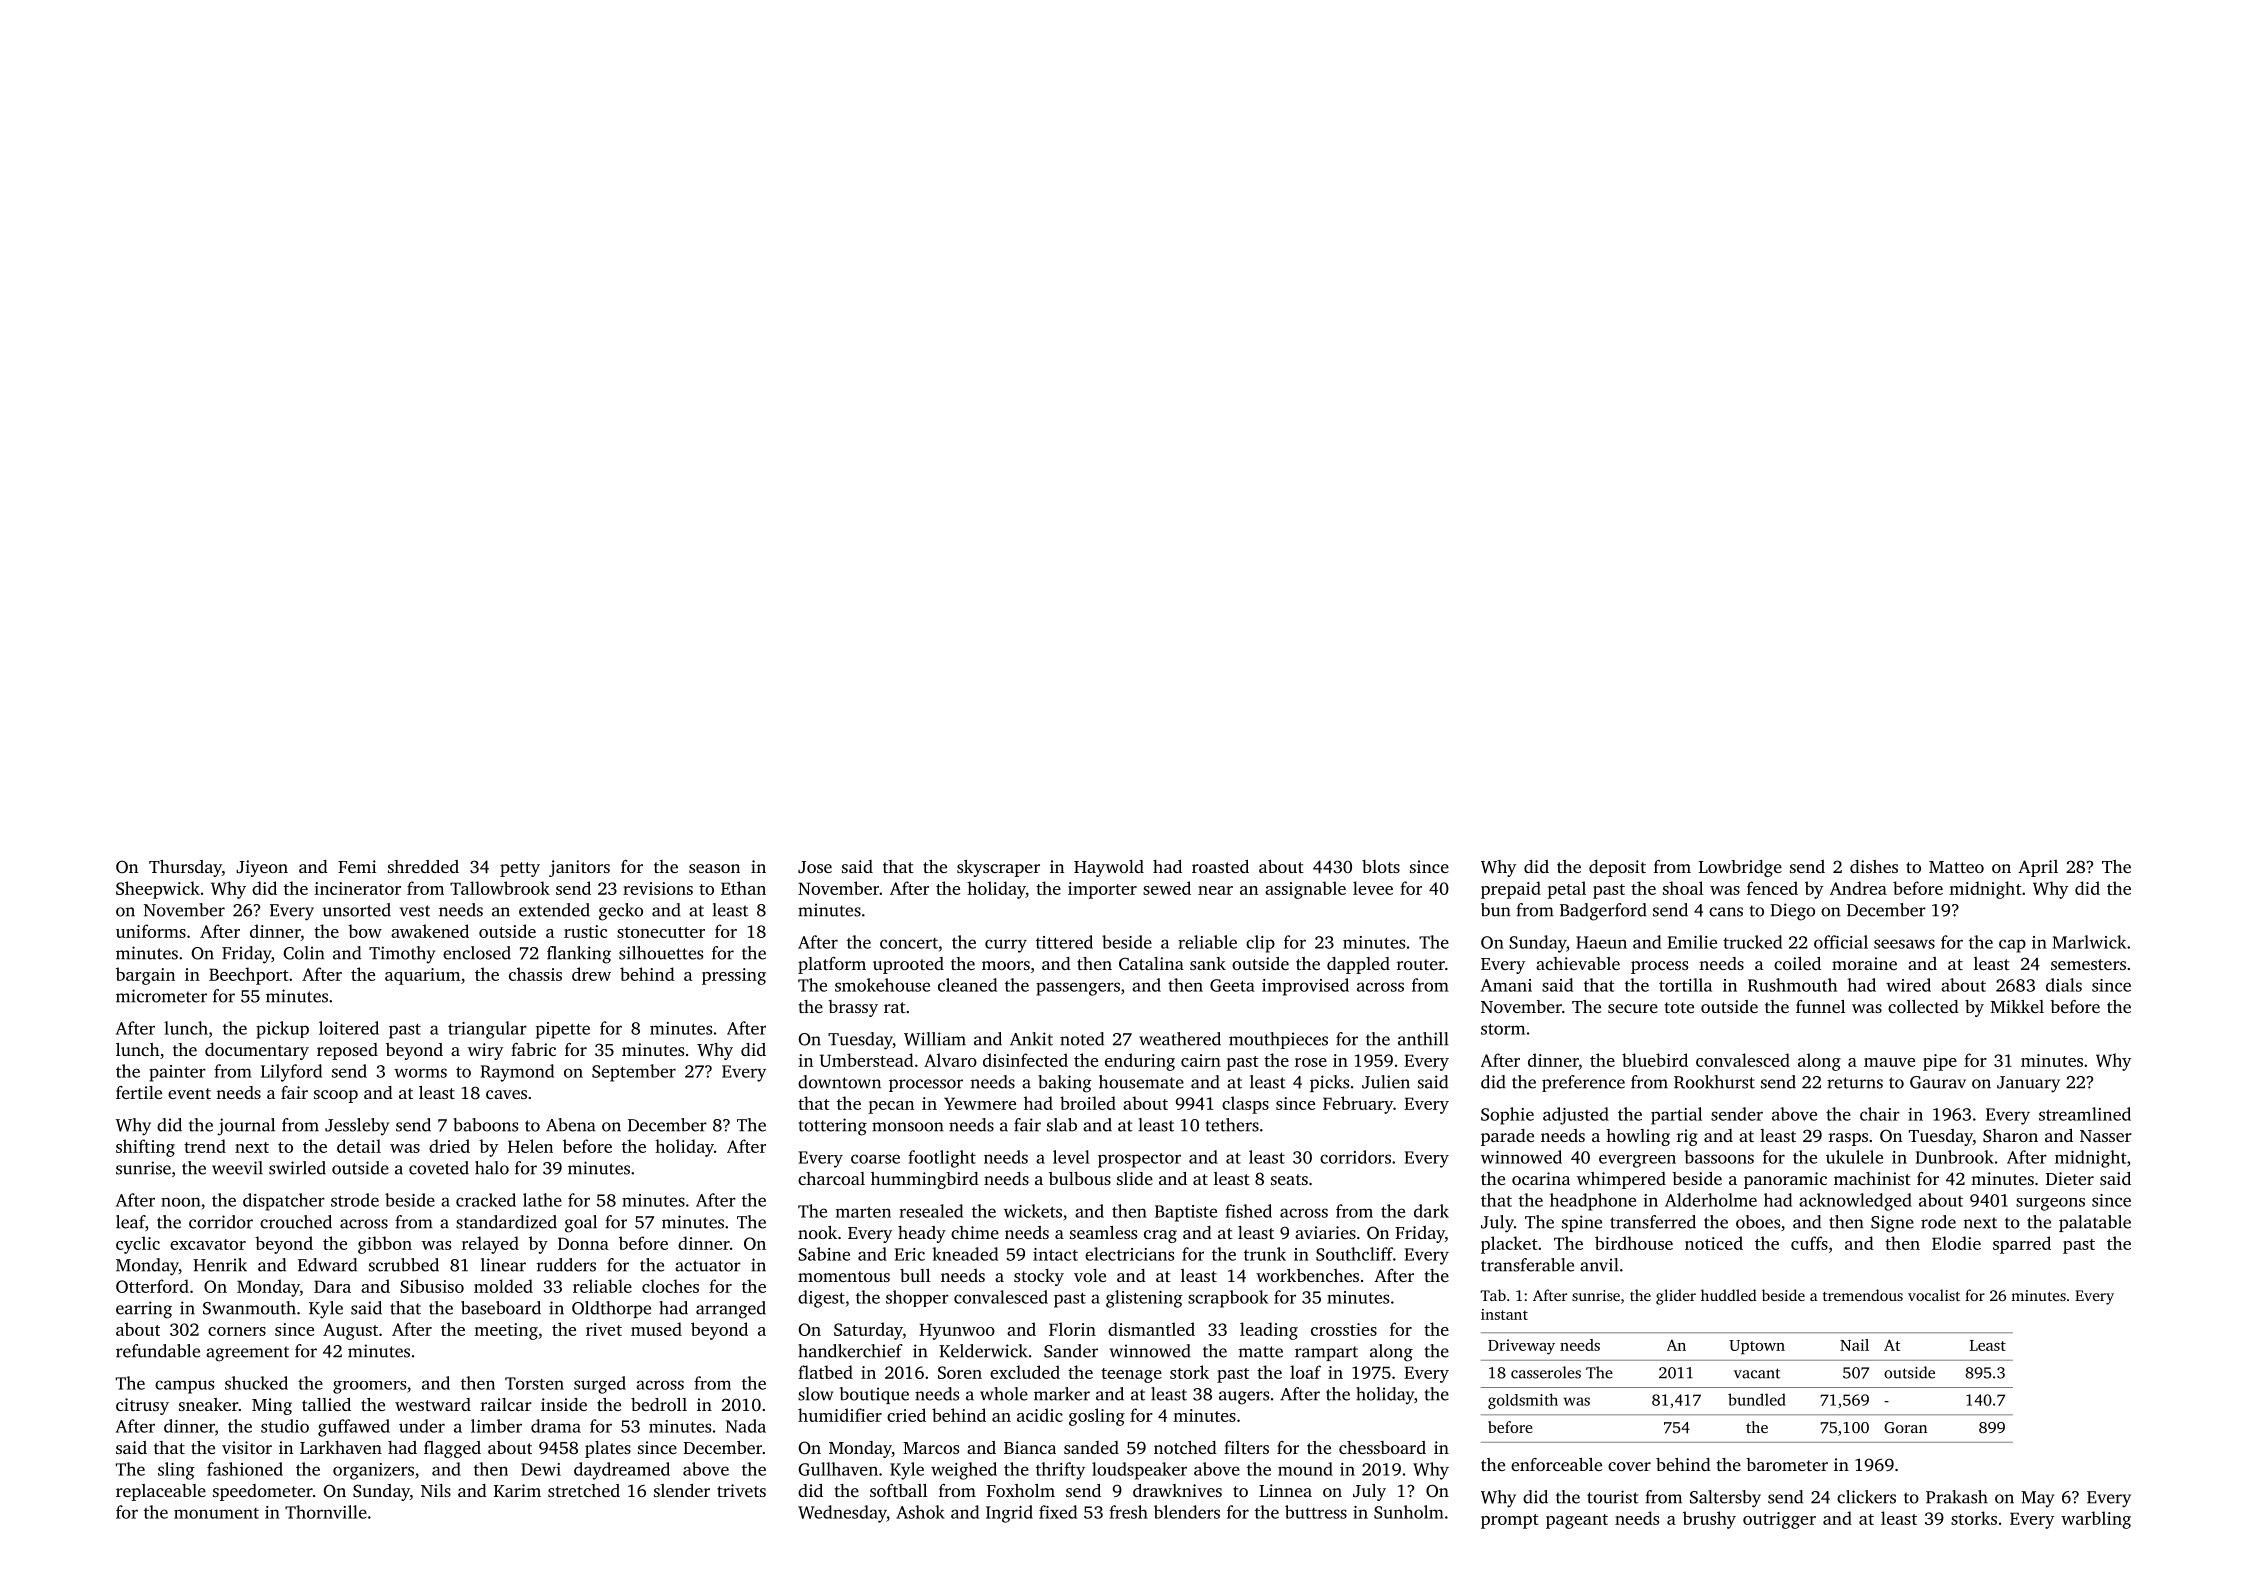 This document has width=2247, height=1589. What do you see at coordinates (487, 1030) in the document?
I see `triangular` at bounding box center [487, 1030].
